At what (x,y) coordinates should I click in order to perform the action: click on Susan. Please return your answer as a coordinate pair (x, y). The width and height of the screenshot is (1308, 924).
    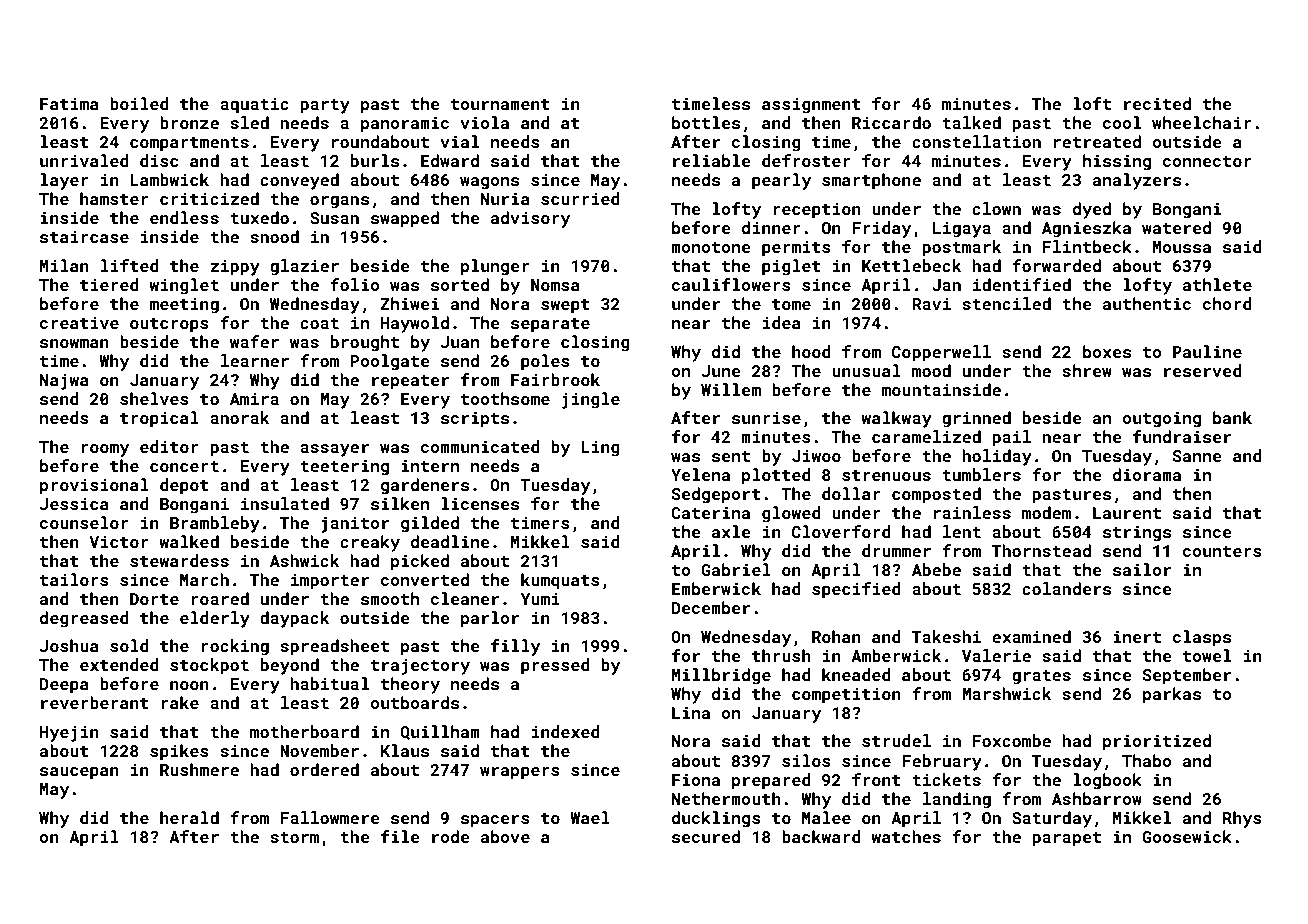
    Looking at the image, I should click on (334, 218).
